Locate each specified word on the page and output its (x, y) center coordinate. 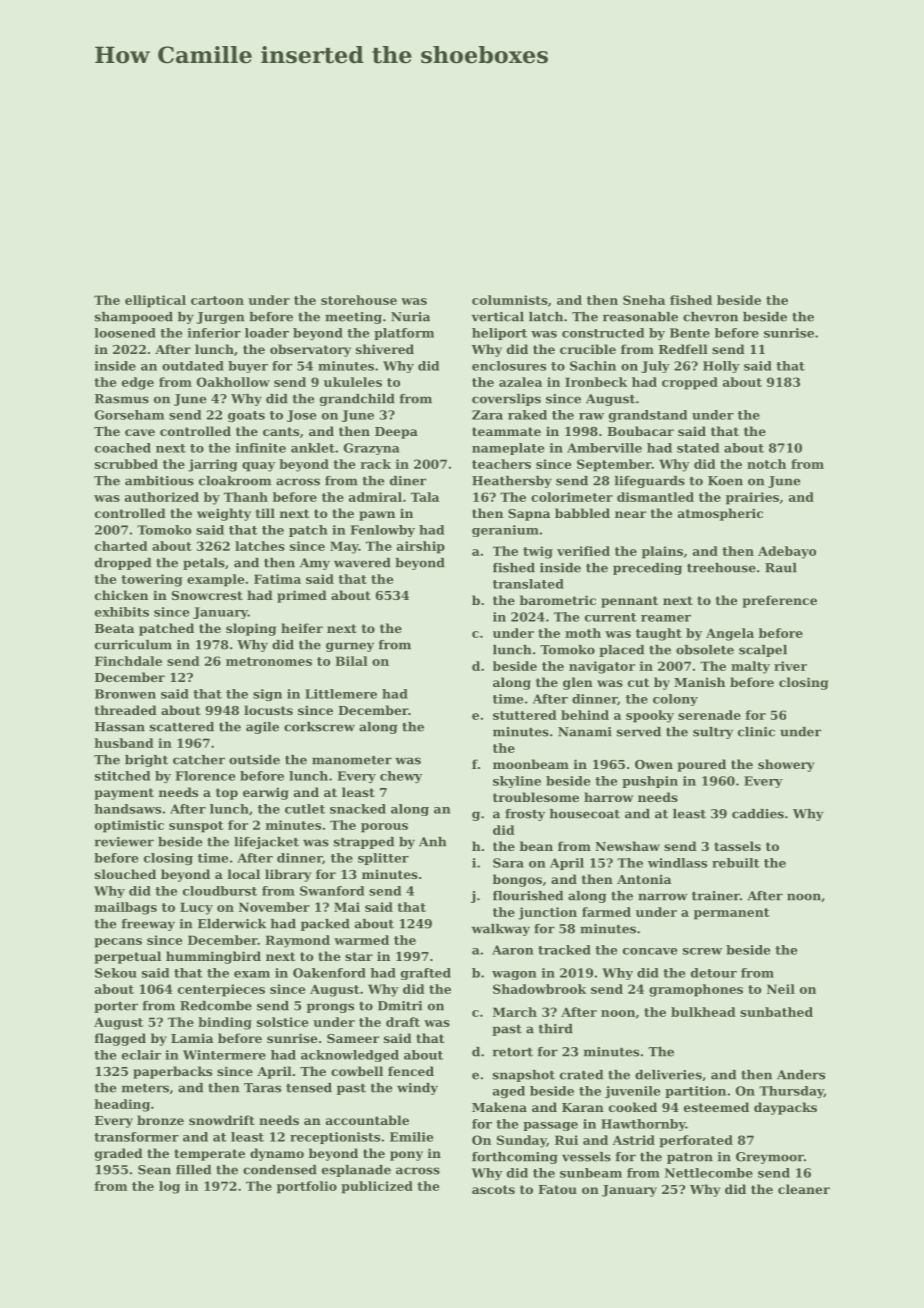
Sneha (644, 300)
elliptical (155, 301)
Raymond (297, 941)
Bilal (351, 661)
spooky (650, 716)
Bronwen (125, 694)
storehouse (359, 300)
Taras (262, 1088)
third (556, 1029)
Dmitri (400, 1006)
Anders (801, 1075)
